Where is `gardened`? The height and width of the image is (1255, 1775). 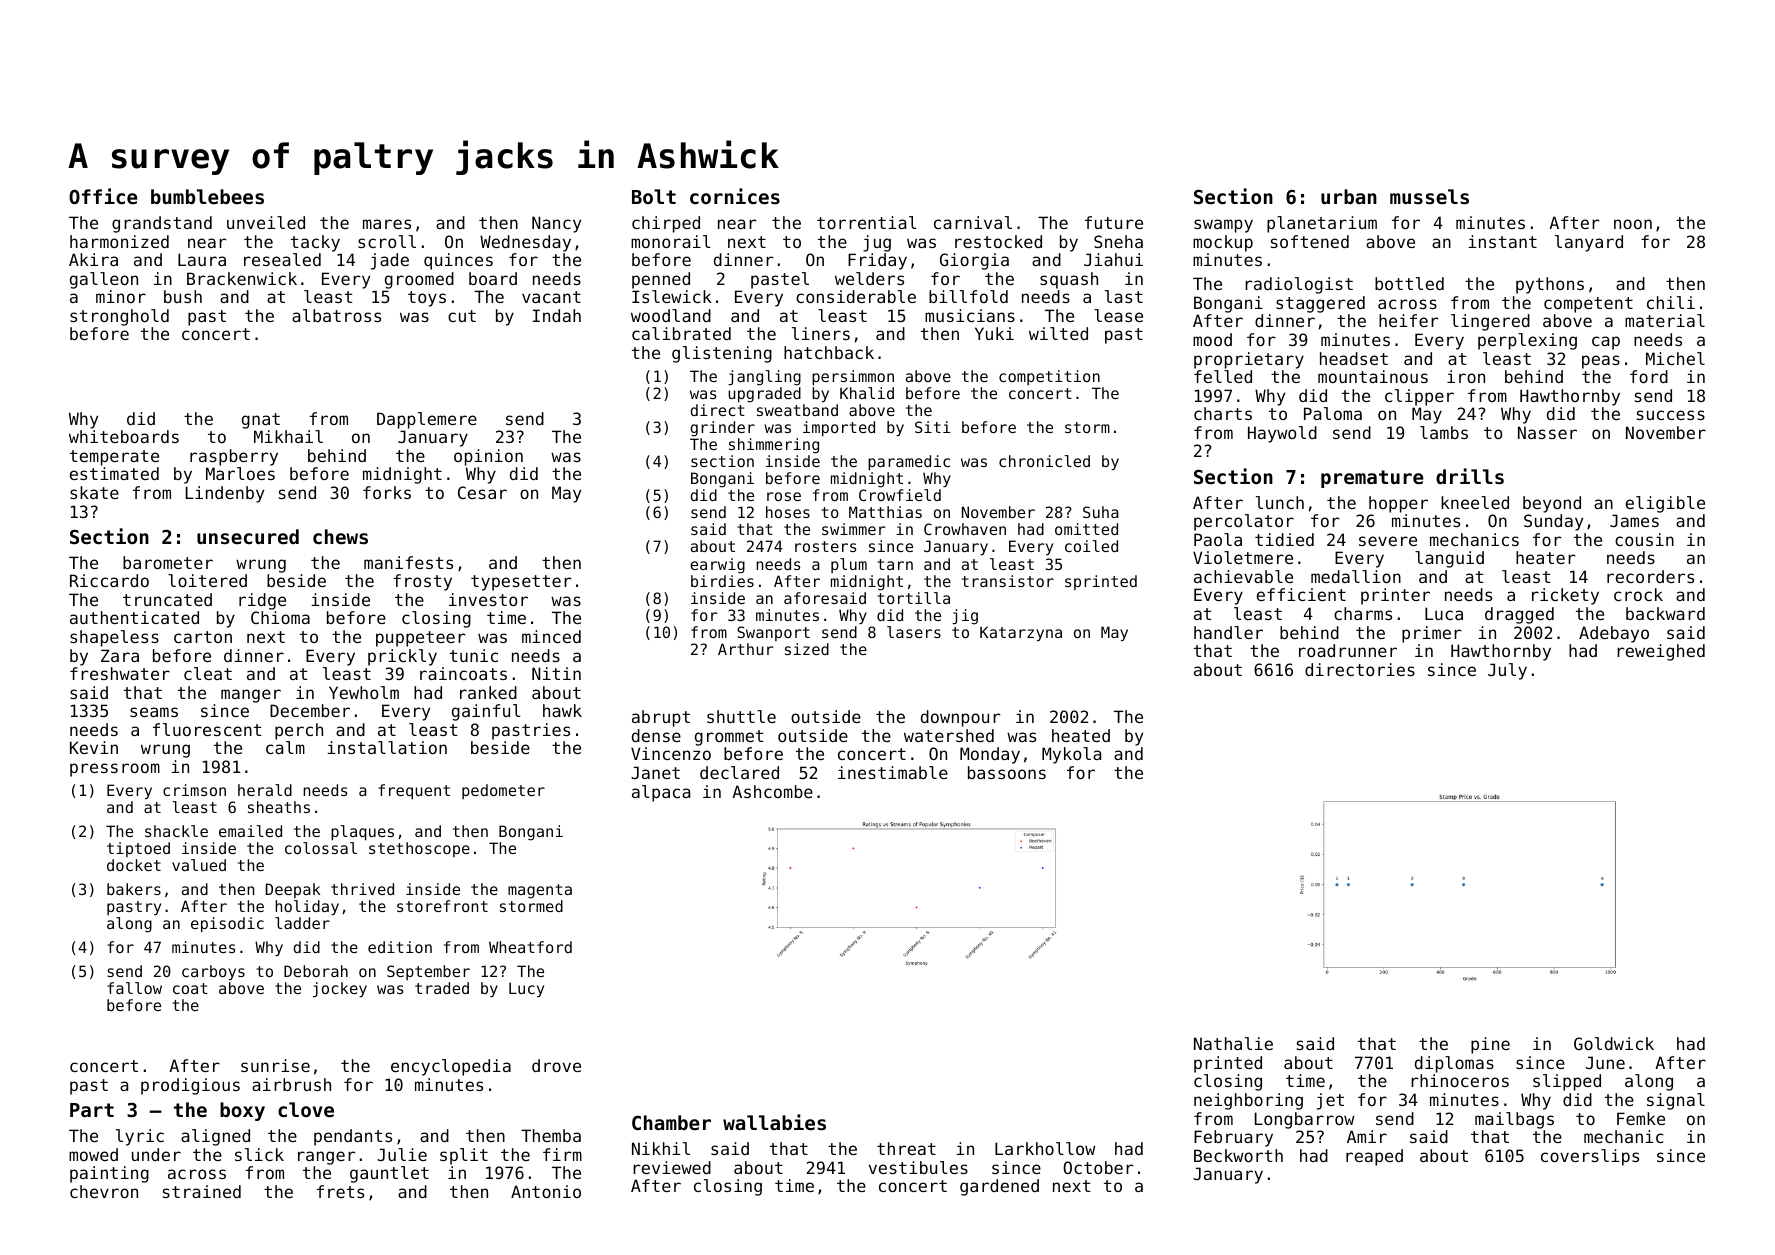 gardened is located at coordinates (999, 1187).
